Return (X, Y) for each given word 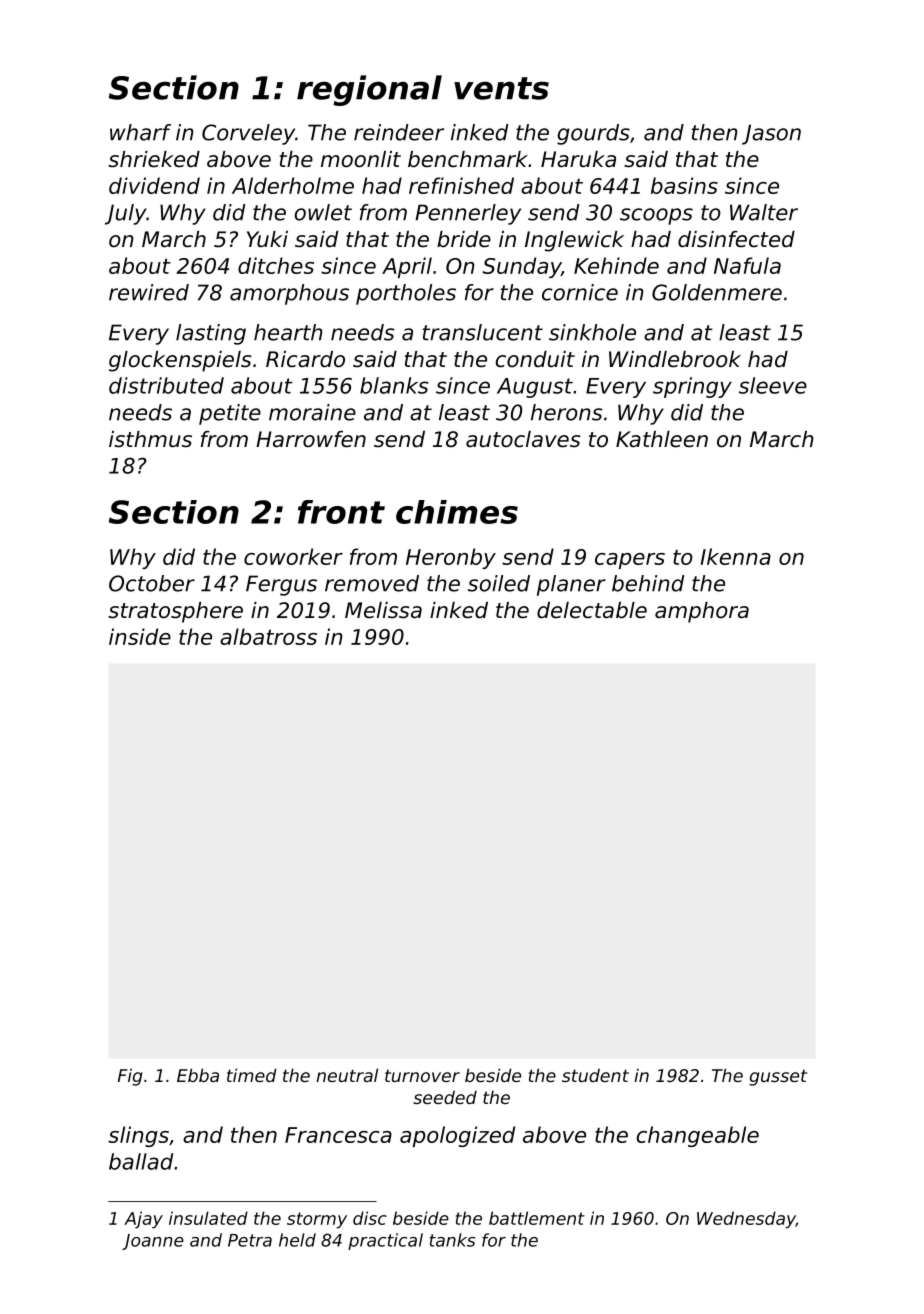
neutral (347, 1075)
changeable (698, 1136)
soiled (499, 583)
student (595, 1075)
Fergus (281, 585)
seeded (445, 1097)
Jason (771, 134)
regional (369, 90)
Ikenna (735, 556)
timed (252, 1075)
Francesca (338, 1135)
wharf (140, 132)
